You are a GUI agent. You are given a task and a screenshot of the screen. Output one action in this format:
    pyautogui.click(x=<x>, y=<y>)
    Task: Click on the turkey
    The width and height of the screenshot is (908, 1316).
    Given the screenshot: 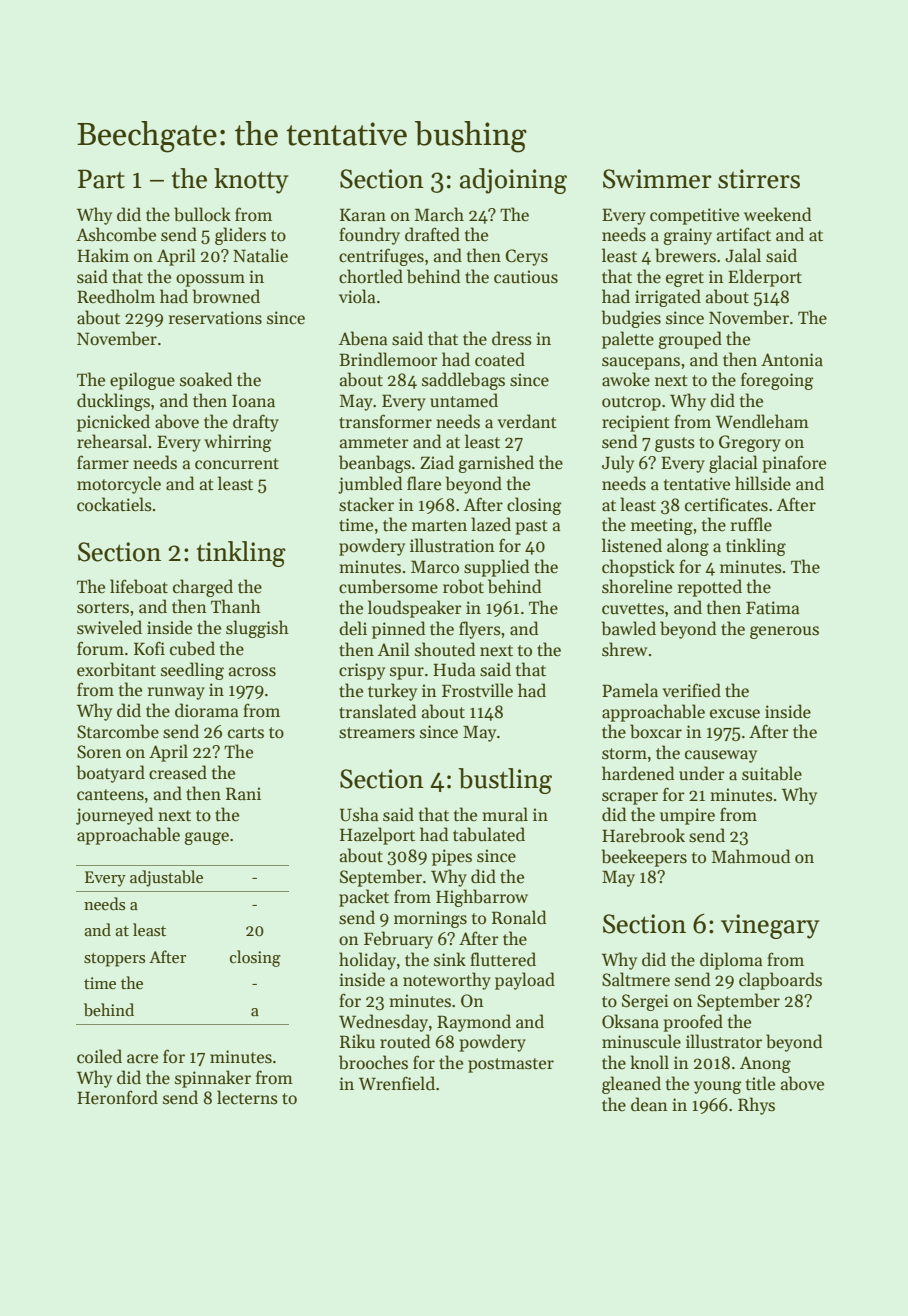 What is the action you would take?
    pyautogui.click(x=392, y=692)
